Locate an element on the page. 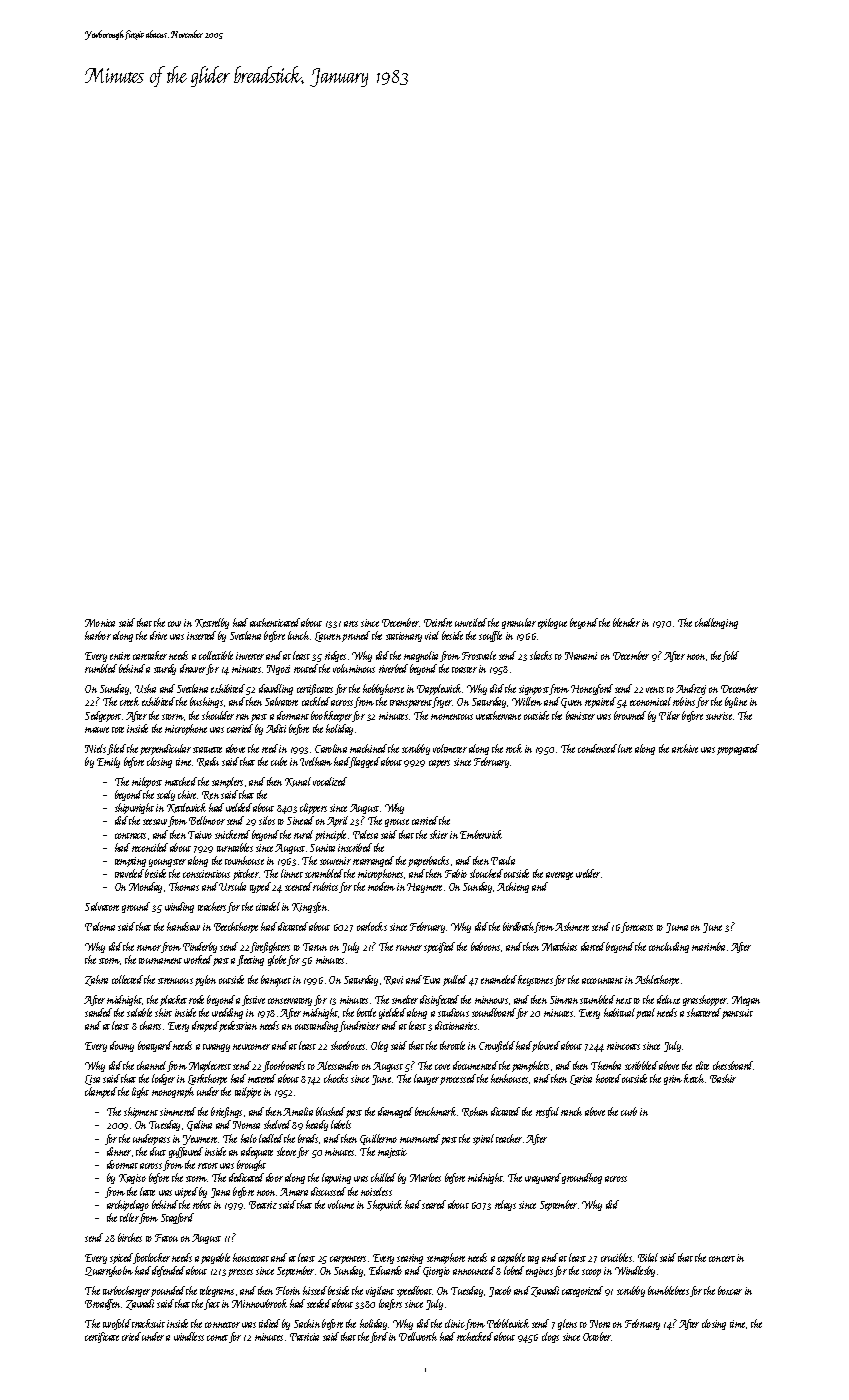  Paula is located at coordinates (503, 860).
